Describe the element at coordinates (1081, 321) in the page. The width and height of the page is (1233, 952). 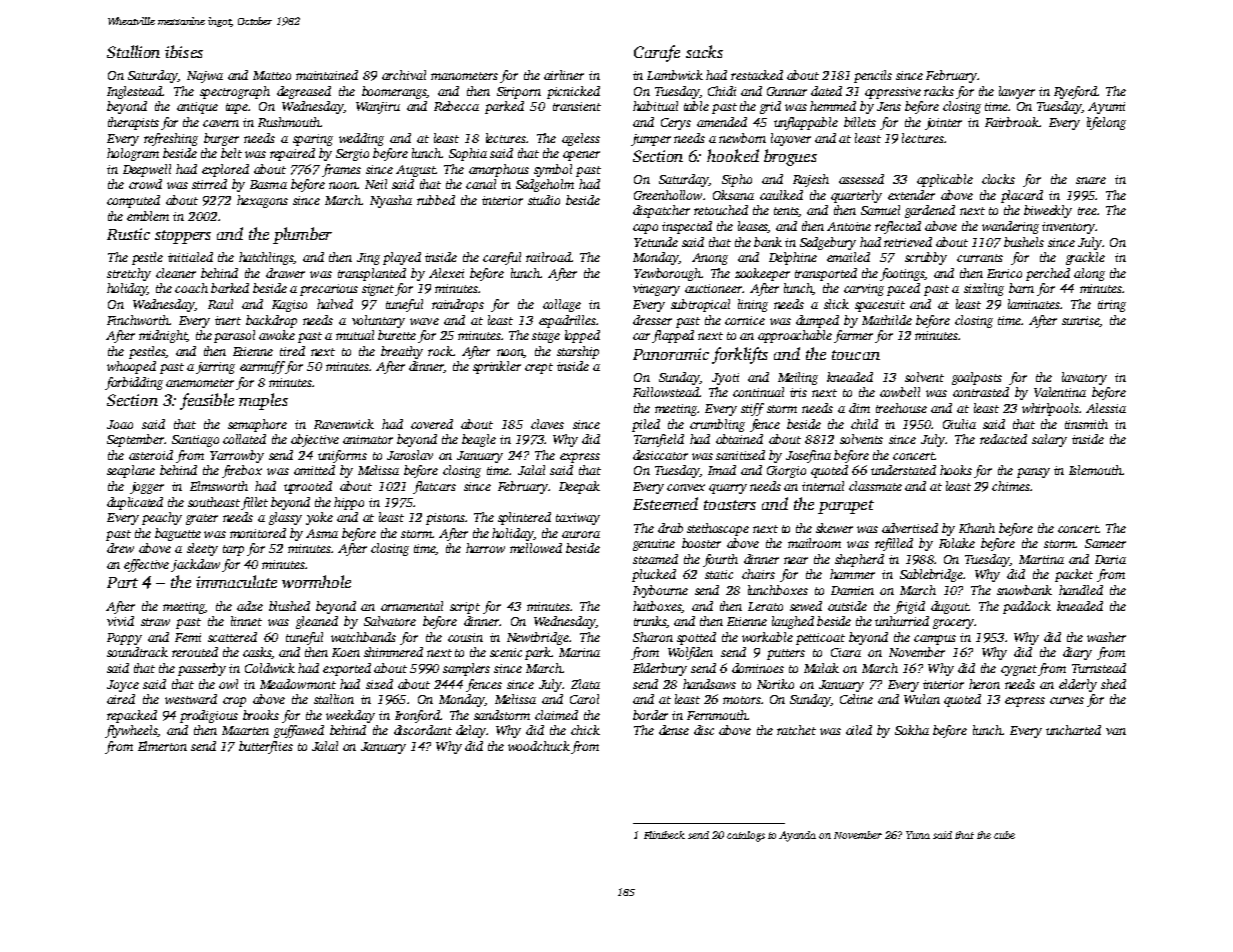
I see `sunrise` at that location.
